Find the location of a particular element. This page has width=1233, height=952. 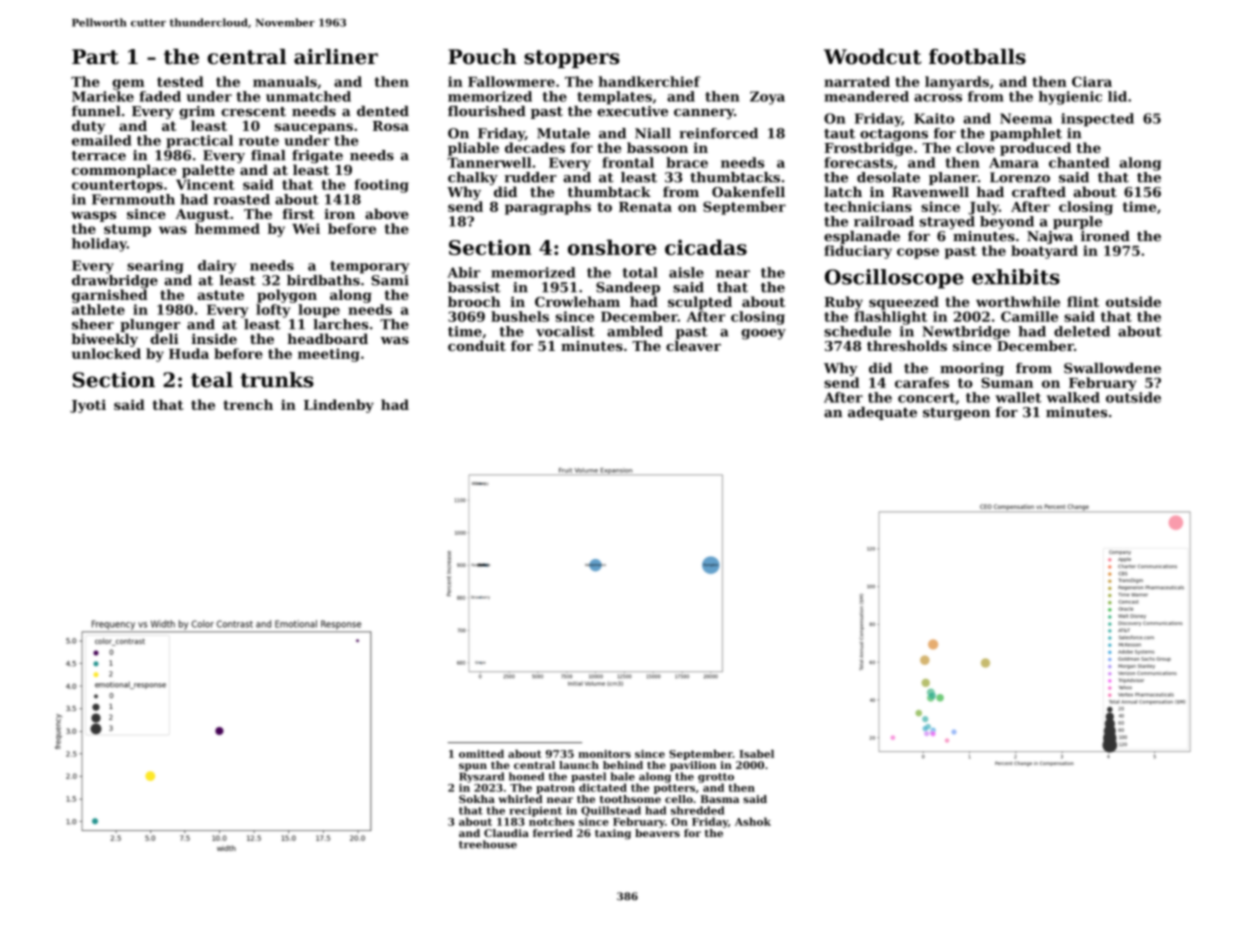

worthwhile is located at coordinates (1018, 301).
